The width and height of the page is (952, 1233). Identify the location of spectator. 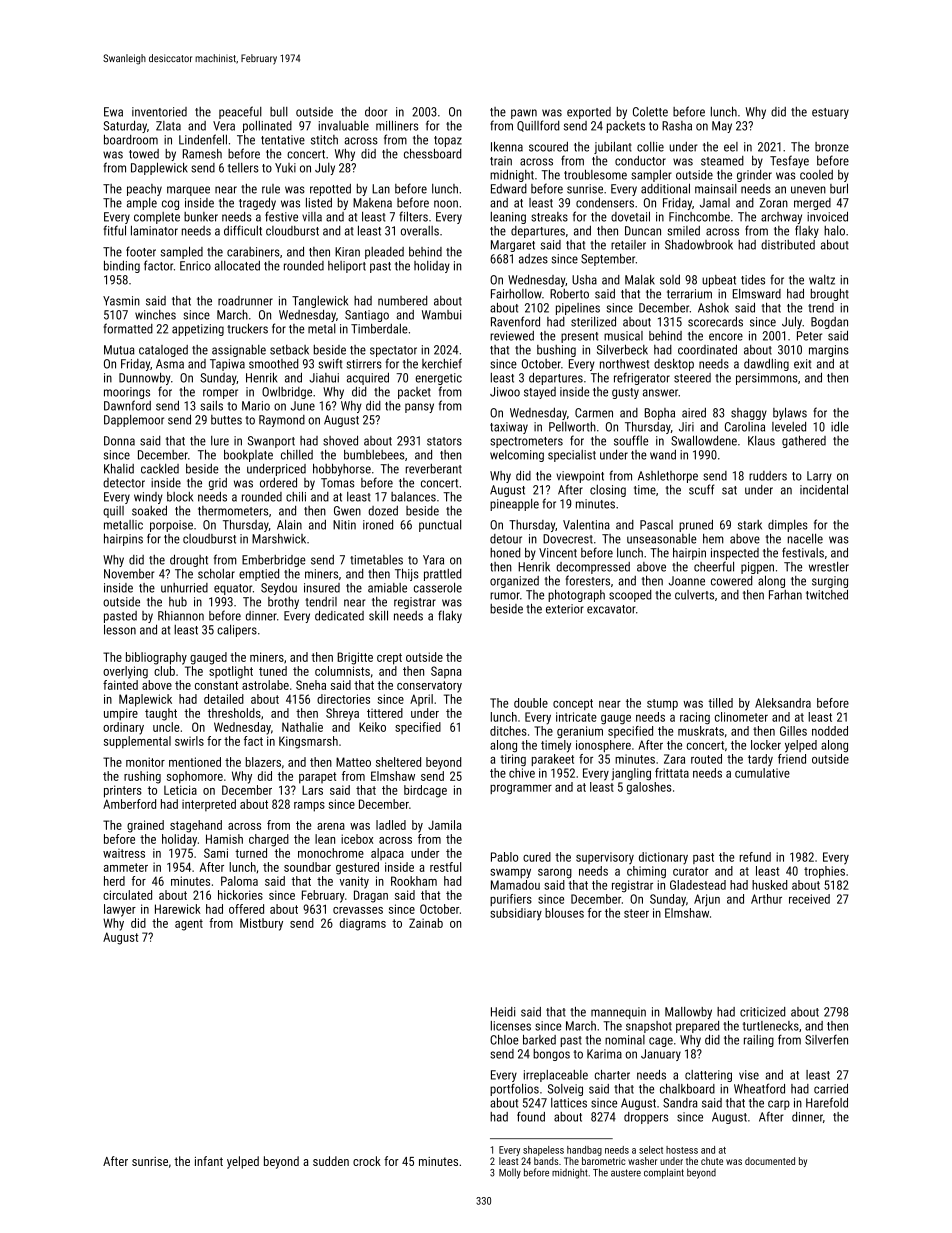
(393, 351).
